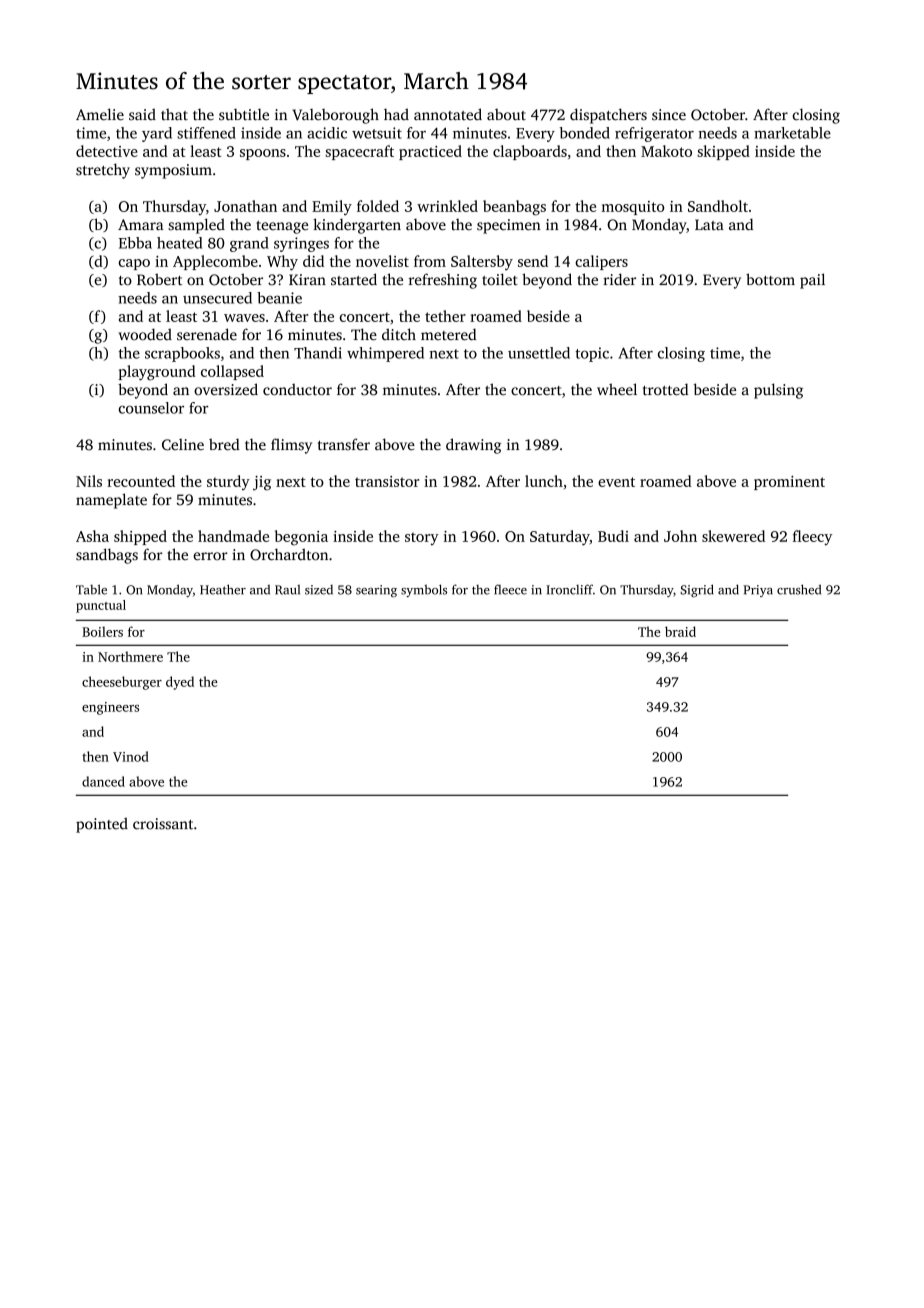  What do you see at coordinates (163, 824) in the document?
I see `croissant` at bounding box center [163, 824].
